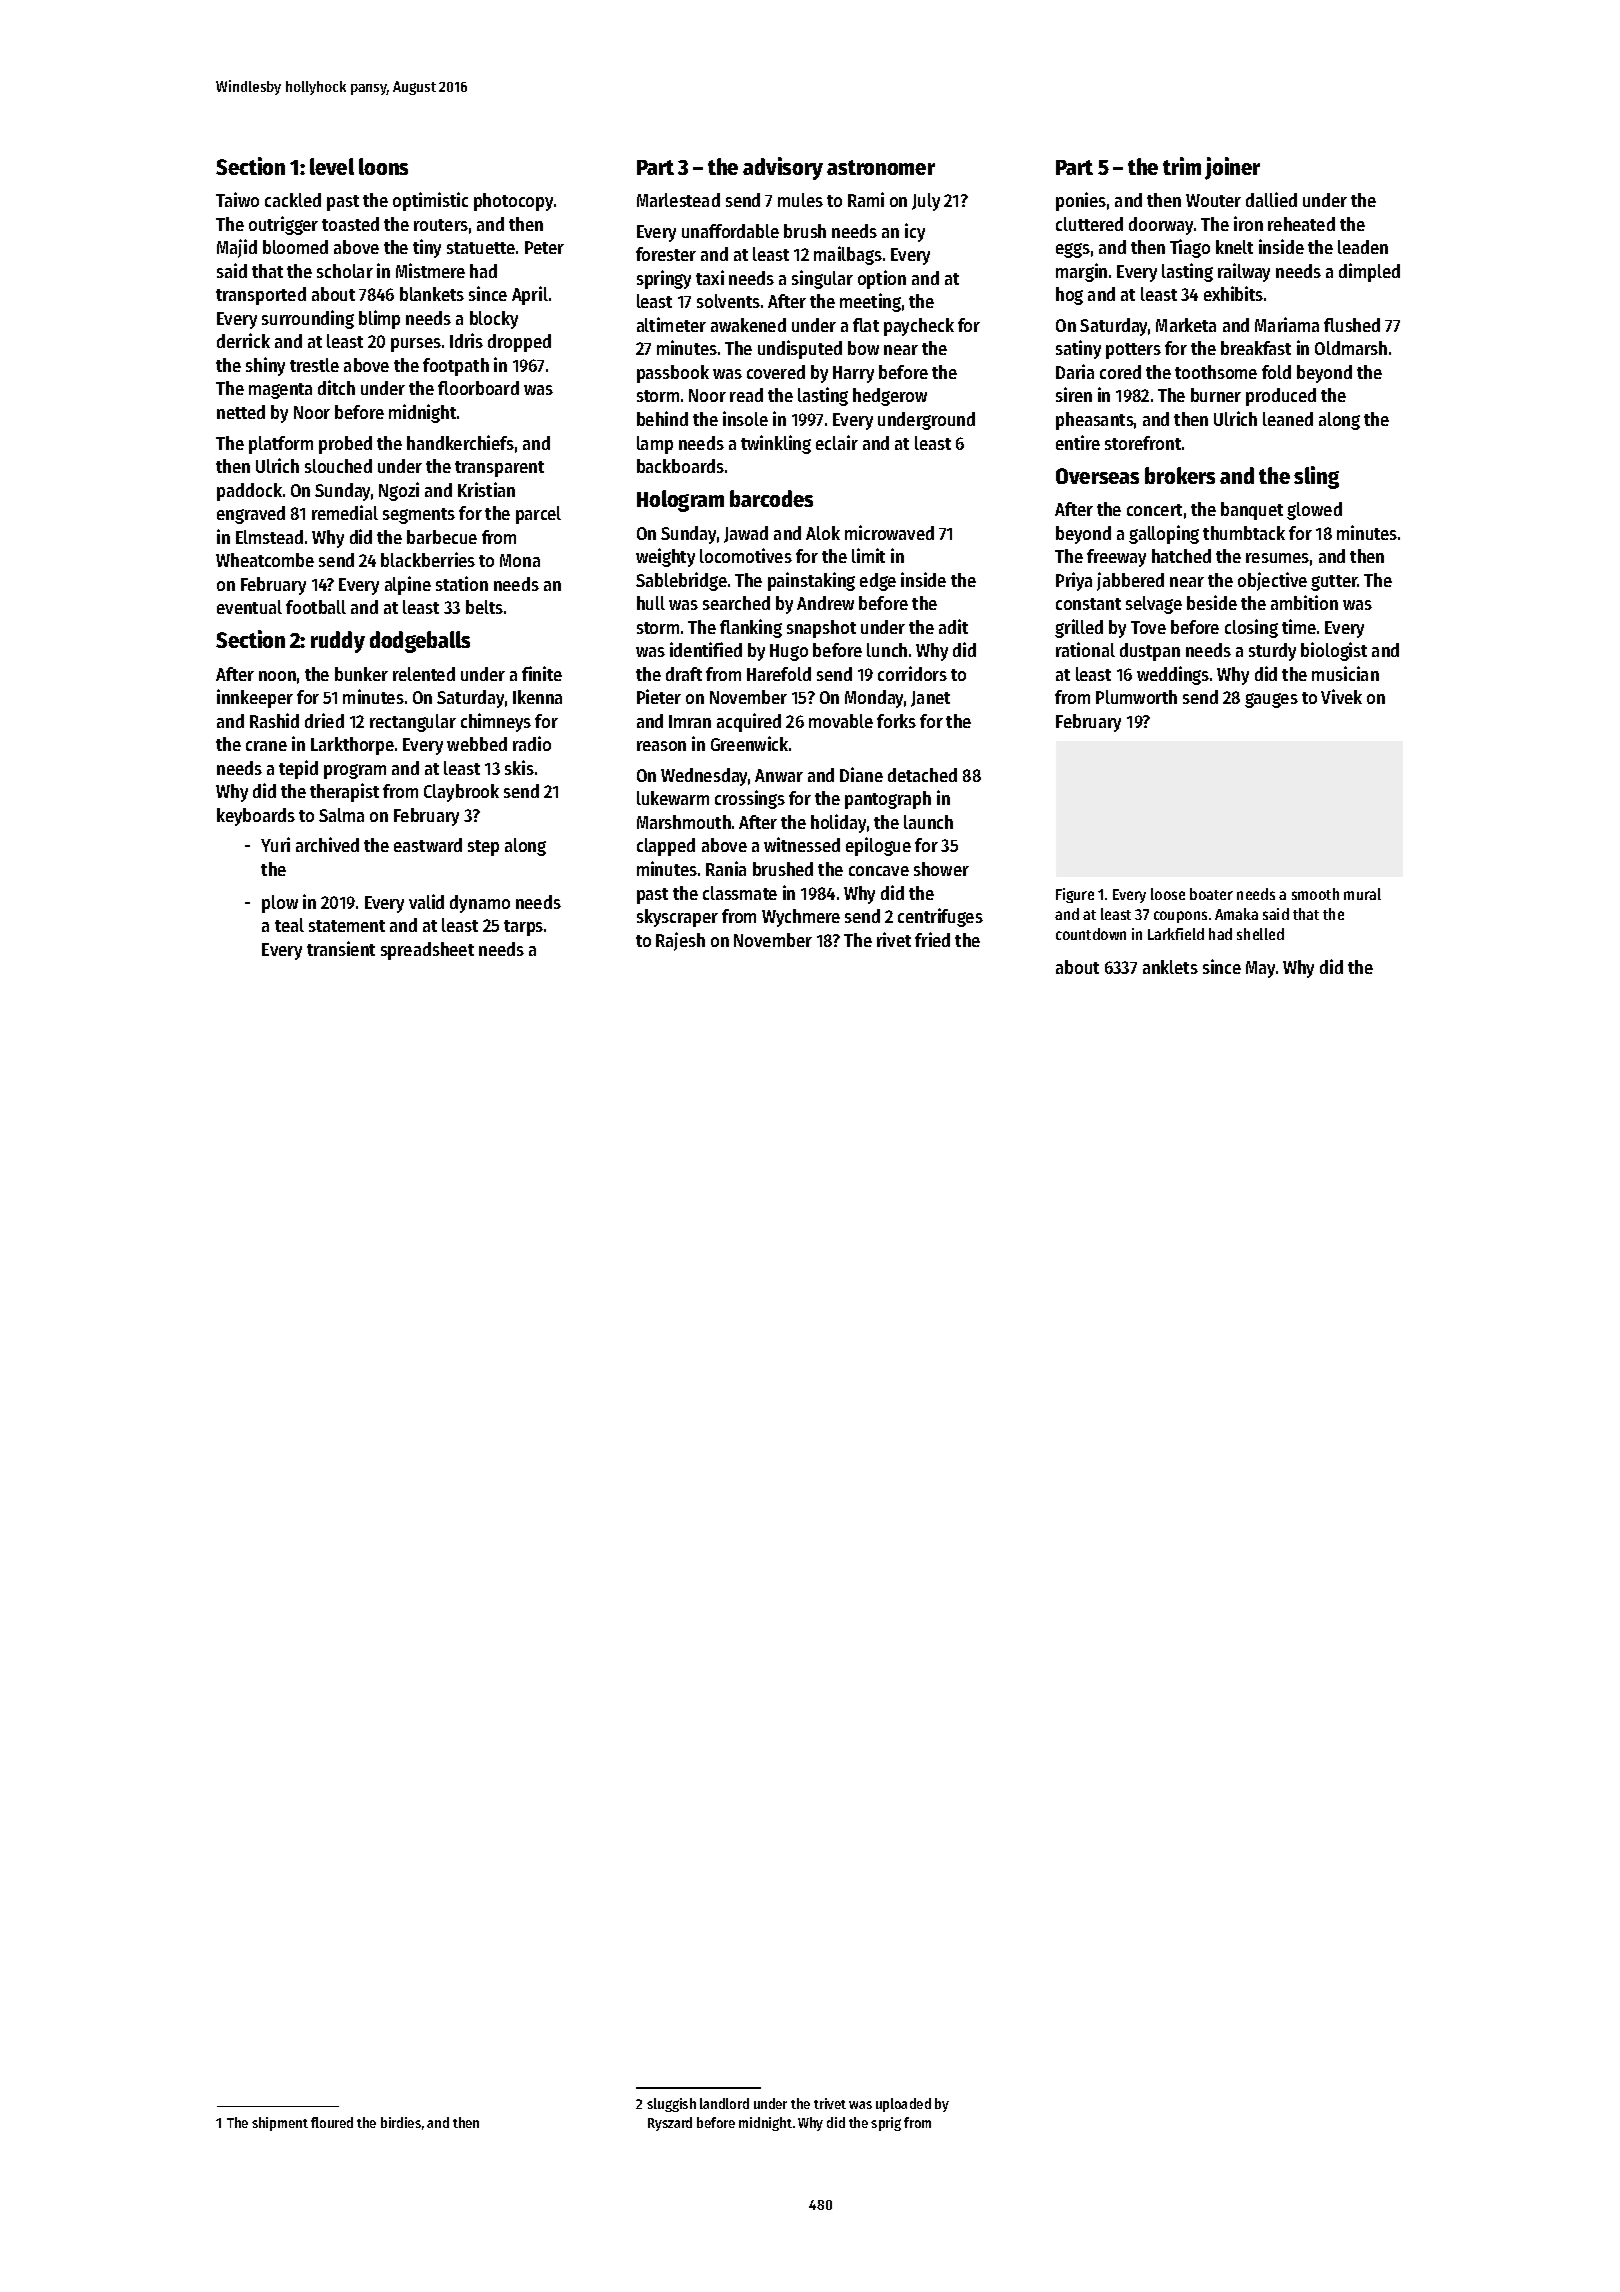 The image size is (1620, 2292). I want to click on dimpled, so click(1369, 272).
